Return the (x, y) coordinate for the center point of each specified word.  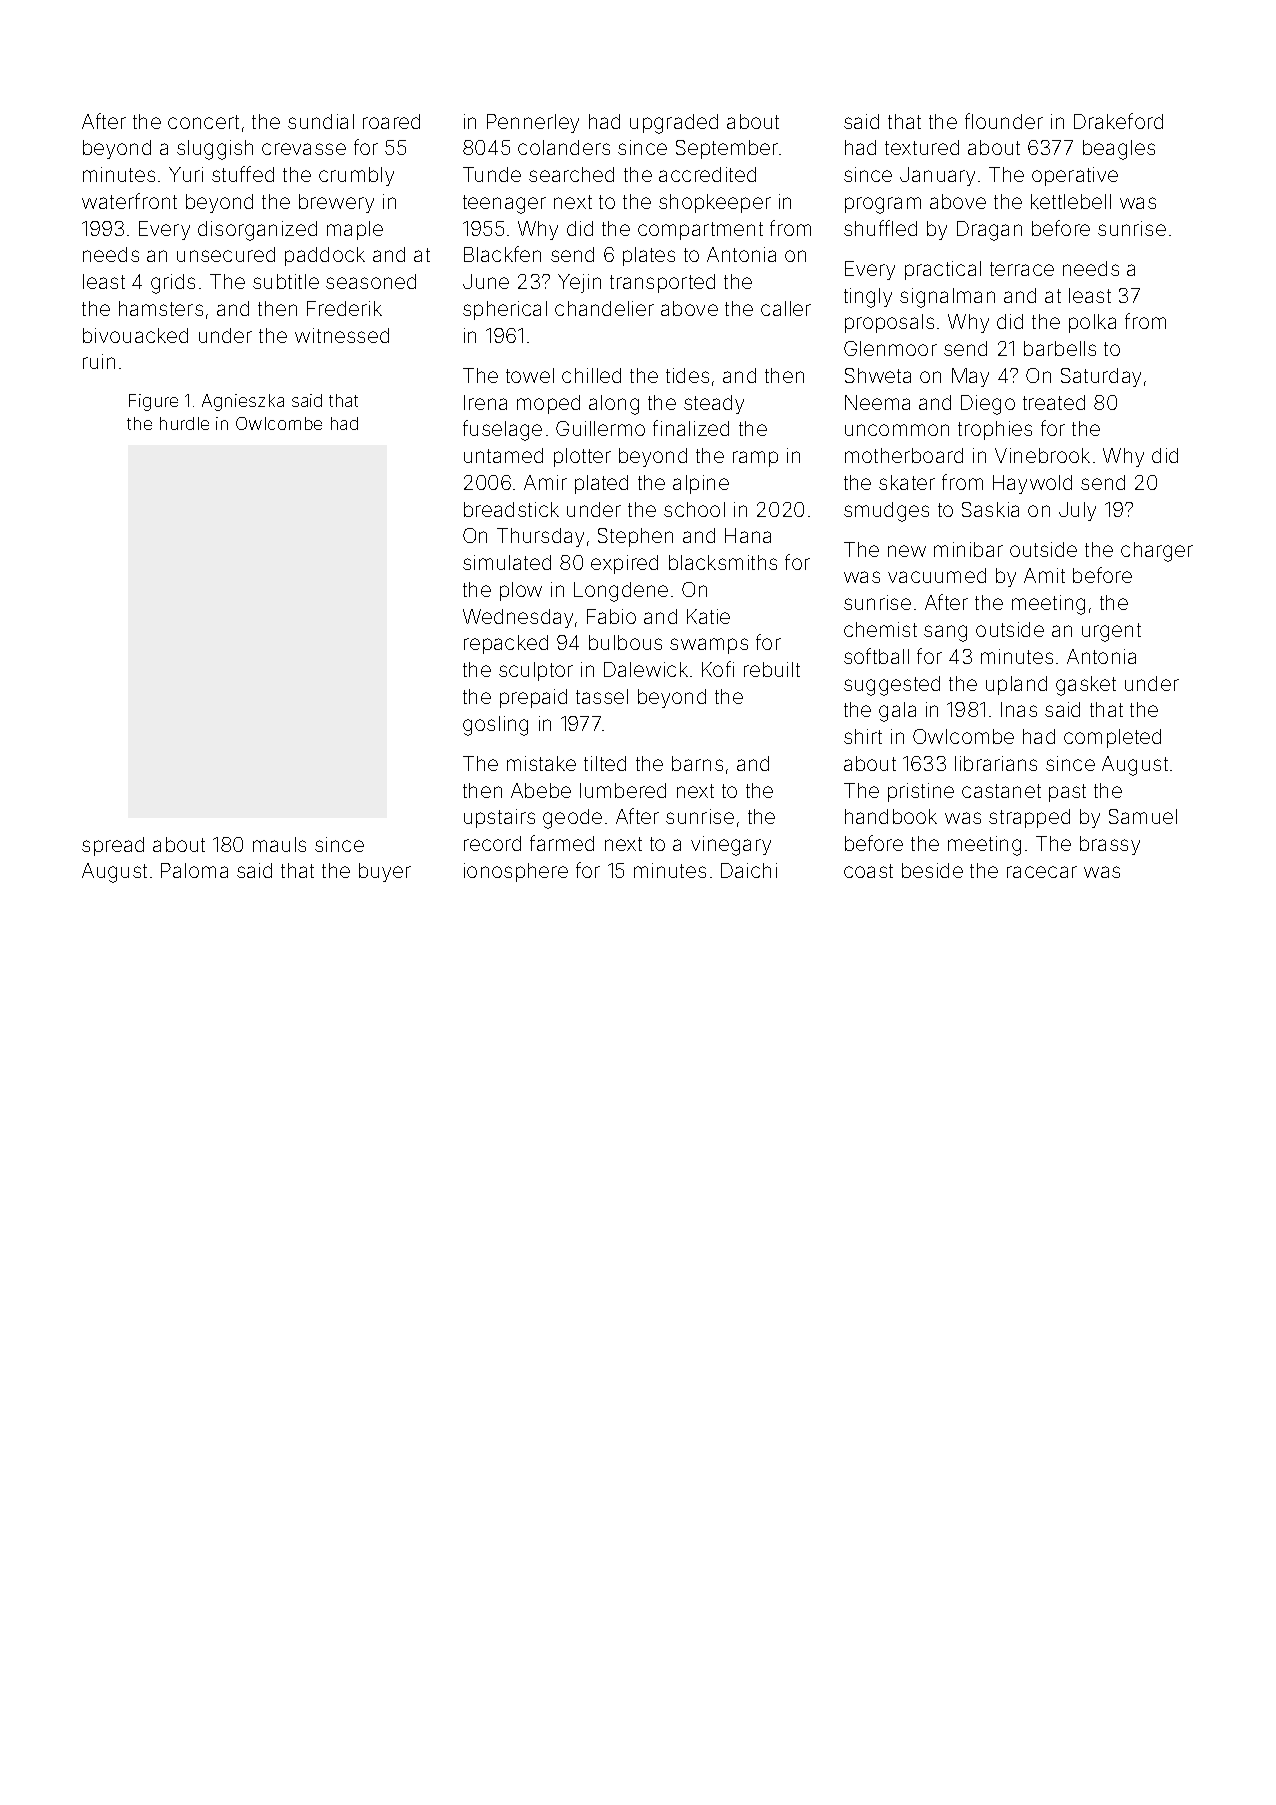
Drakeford (1118, 121)
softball (876, 656)
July (1077, 511)
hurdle (184, 423)
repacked (506, 644)
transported (662, 283)
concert (203, 122)
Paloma (194, 870)
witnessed (342, 335)
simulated (507, 562)
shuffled (880, 228)
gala (897, 712)
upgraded (674, 124)
